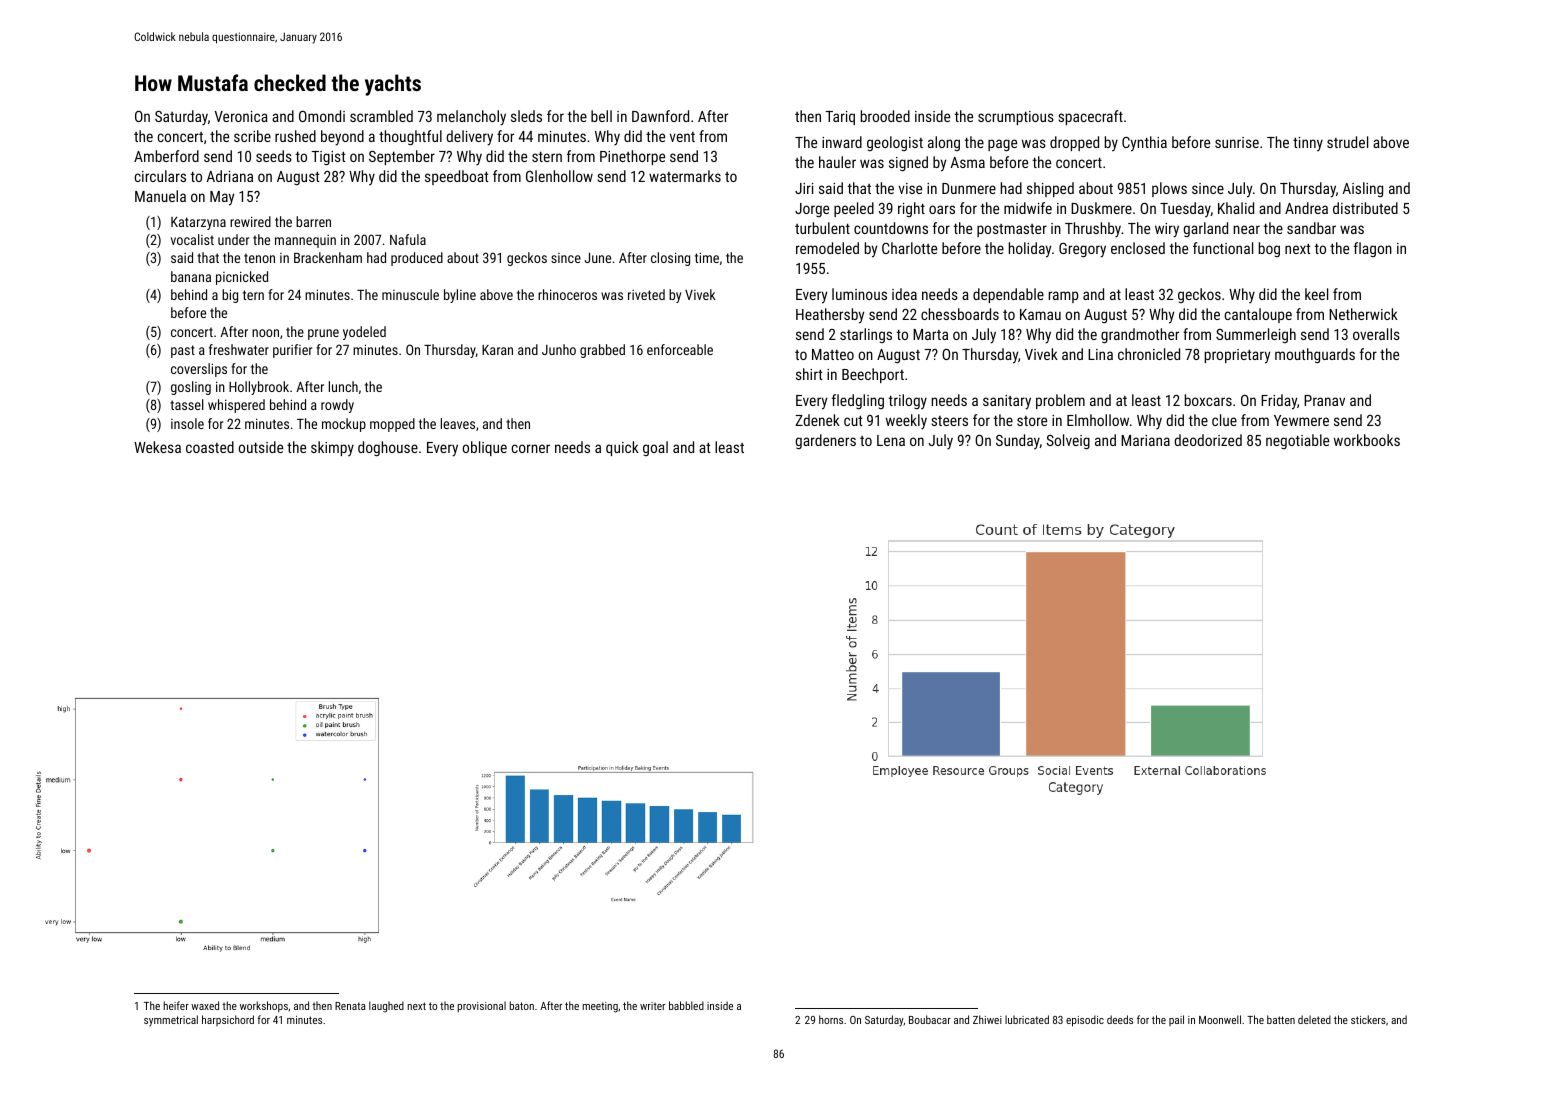 The height and width of the screenshot is (1093, 1546). Describe the element at coordinates (1120, 1019) in the screenshot. I see `deeds` at that location.
